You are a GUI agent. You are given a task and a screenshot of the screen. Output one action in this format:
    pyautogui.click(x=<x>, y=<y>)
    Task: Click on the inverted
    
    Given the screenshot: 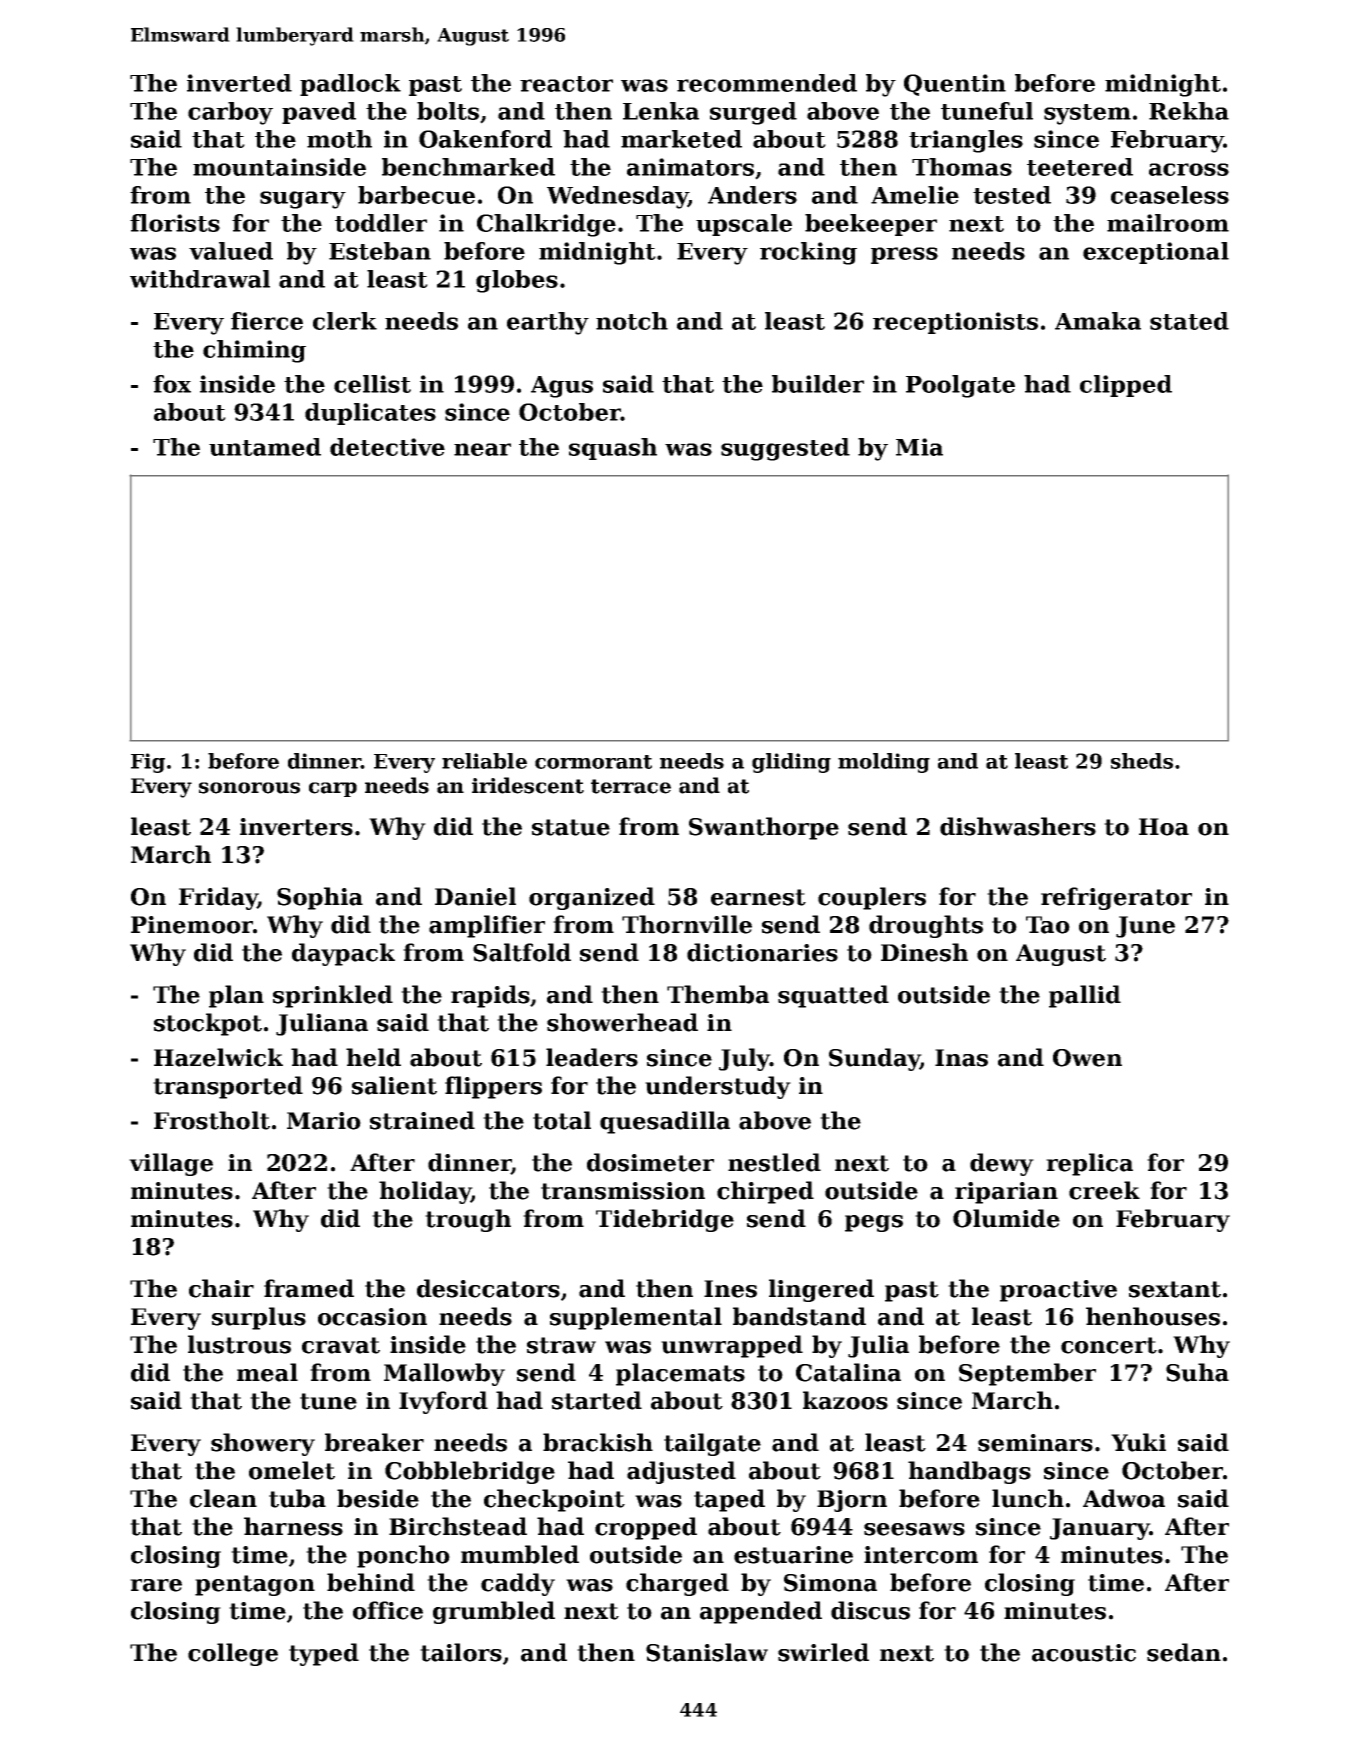 What is the action you would take?
    pyautogui.click(x=239, y=83)
